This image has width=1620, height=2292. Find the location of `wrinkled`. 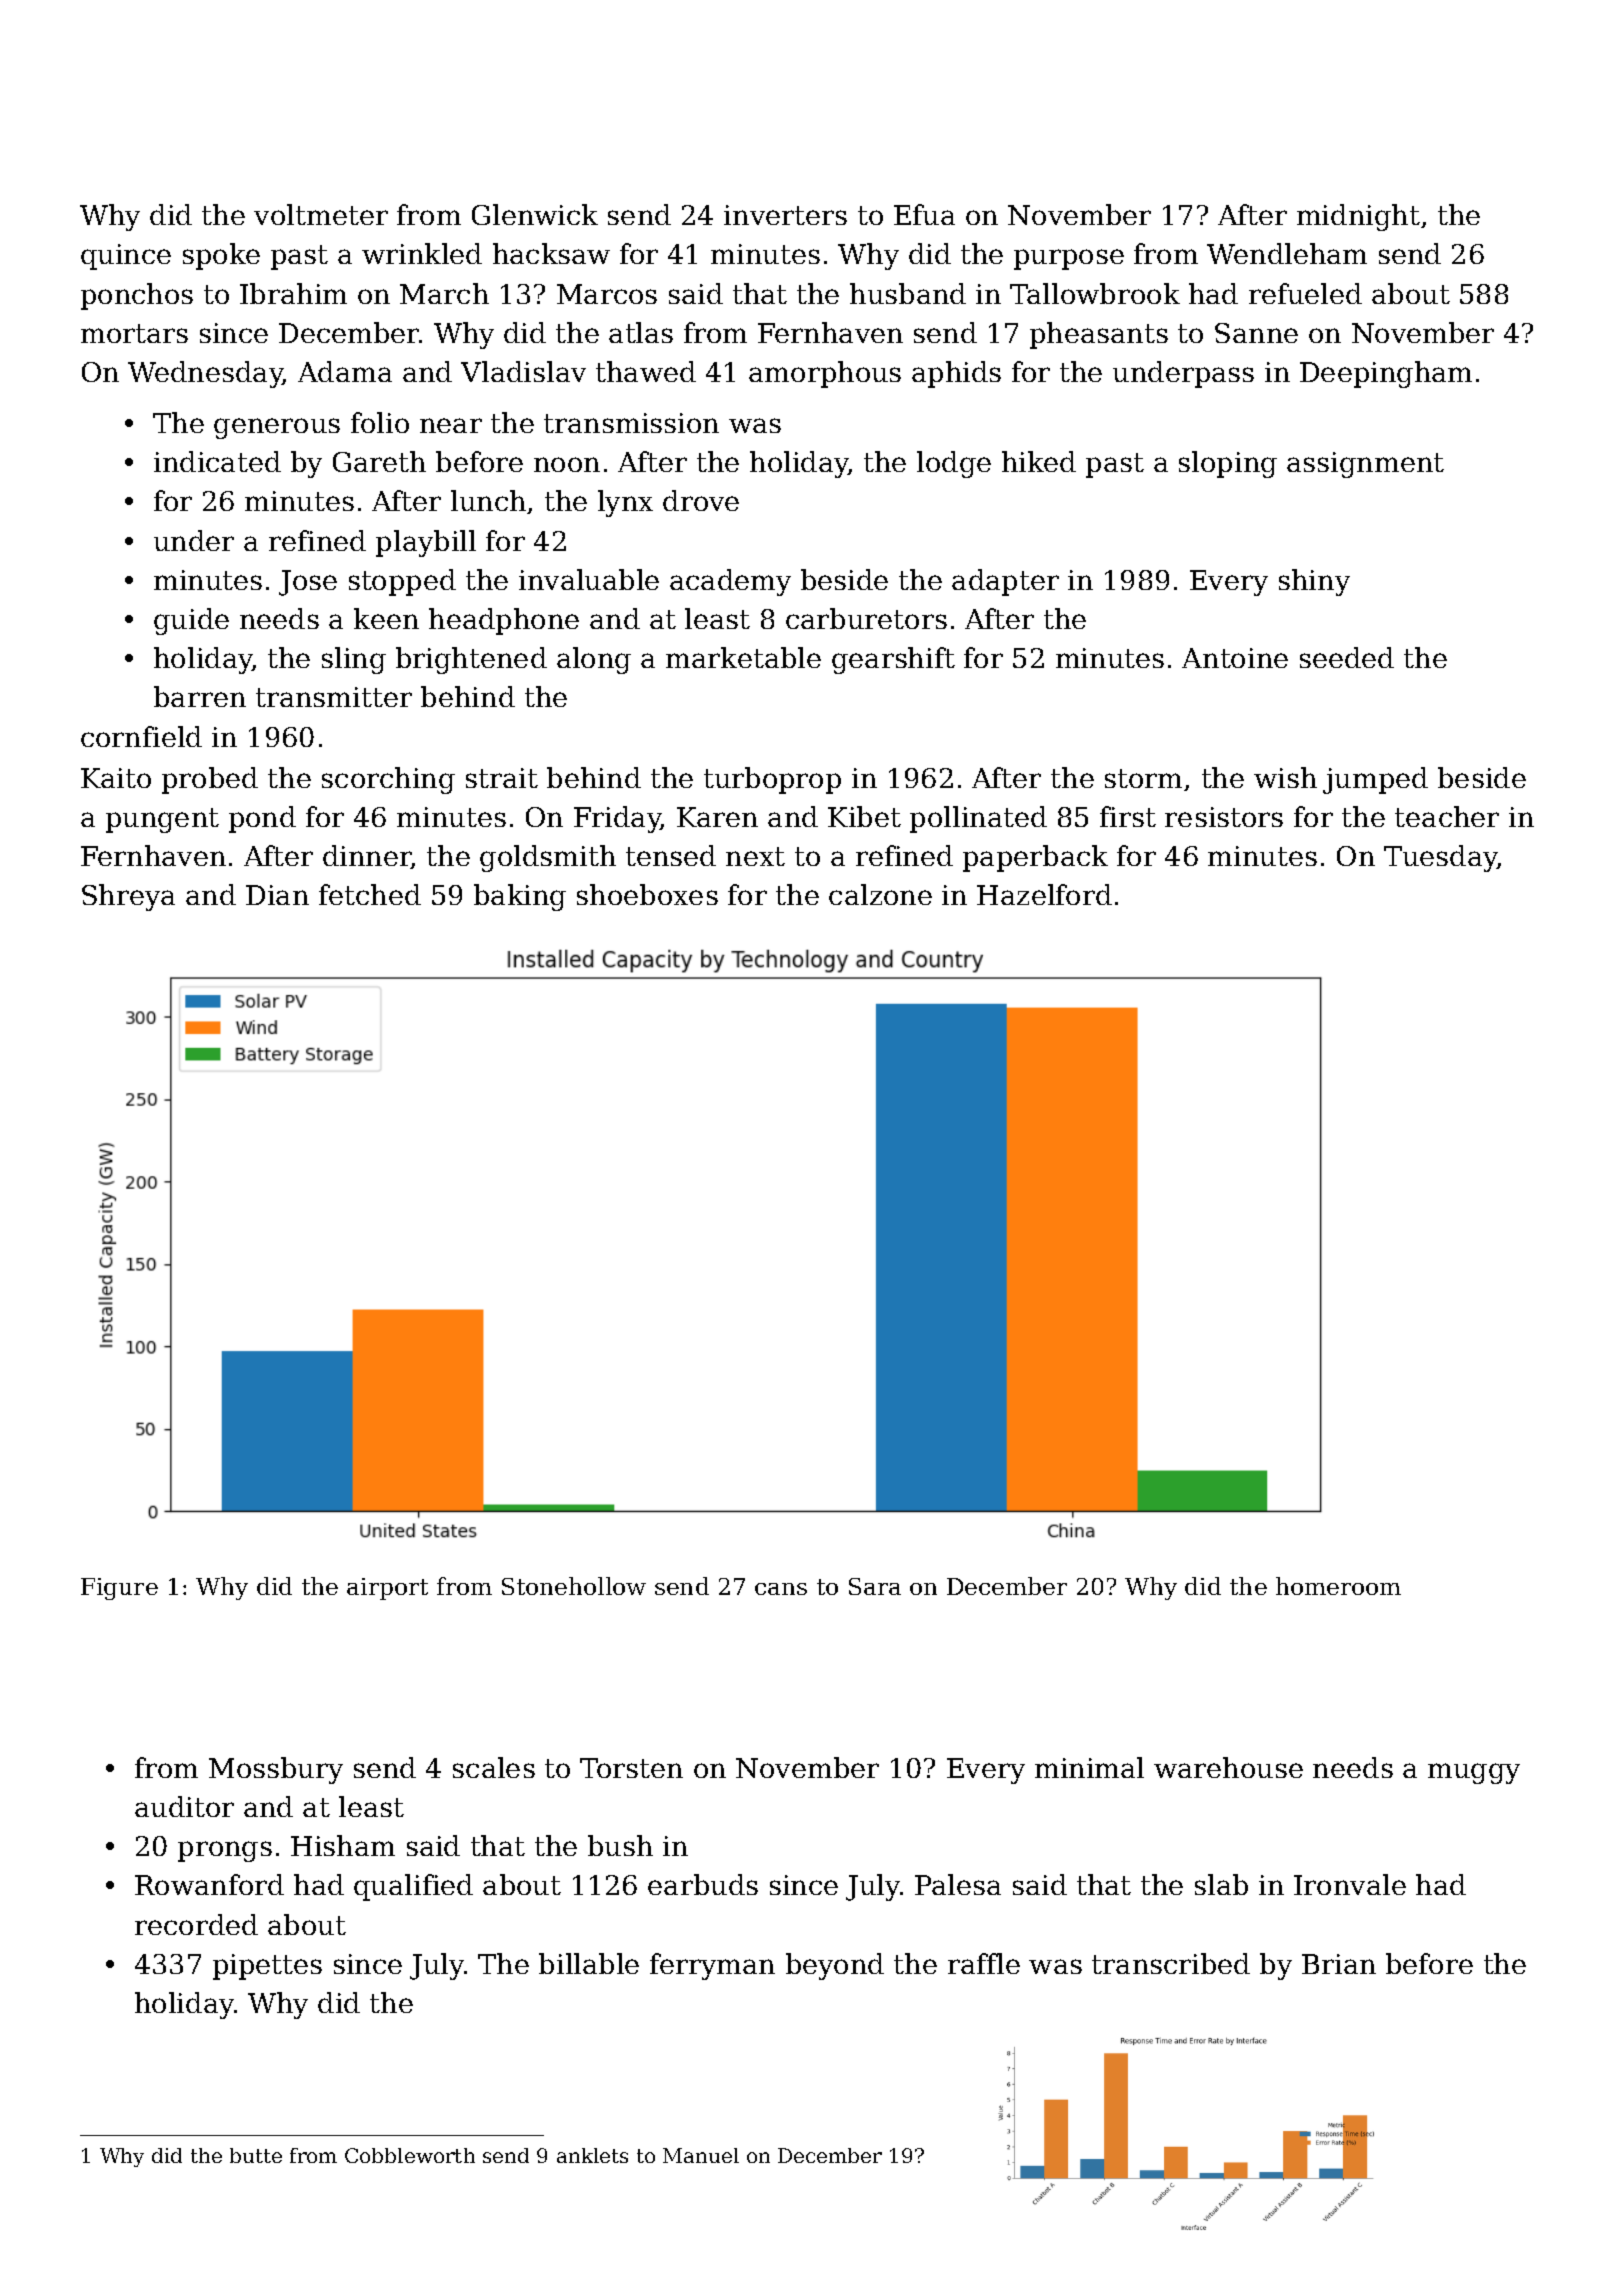

wrinkled is located at coordinates (422, 253).
